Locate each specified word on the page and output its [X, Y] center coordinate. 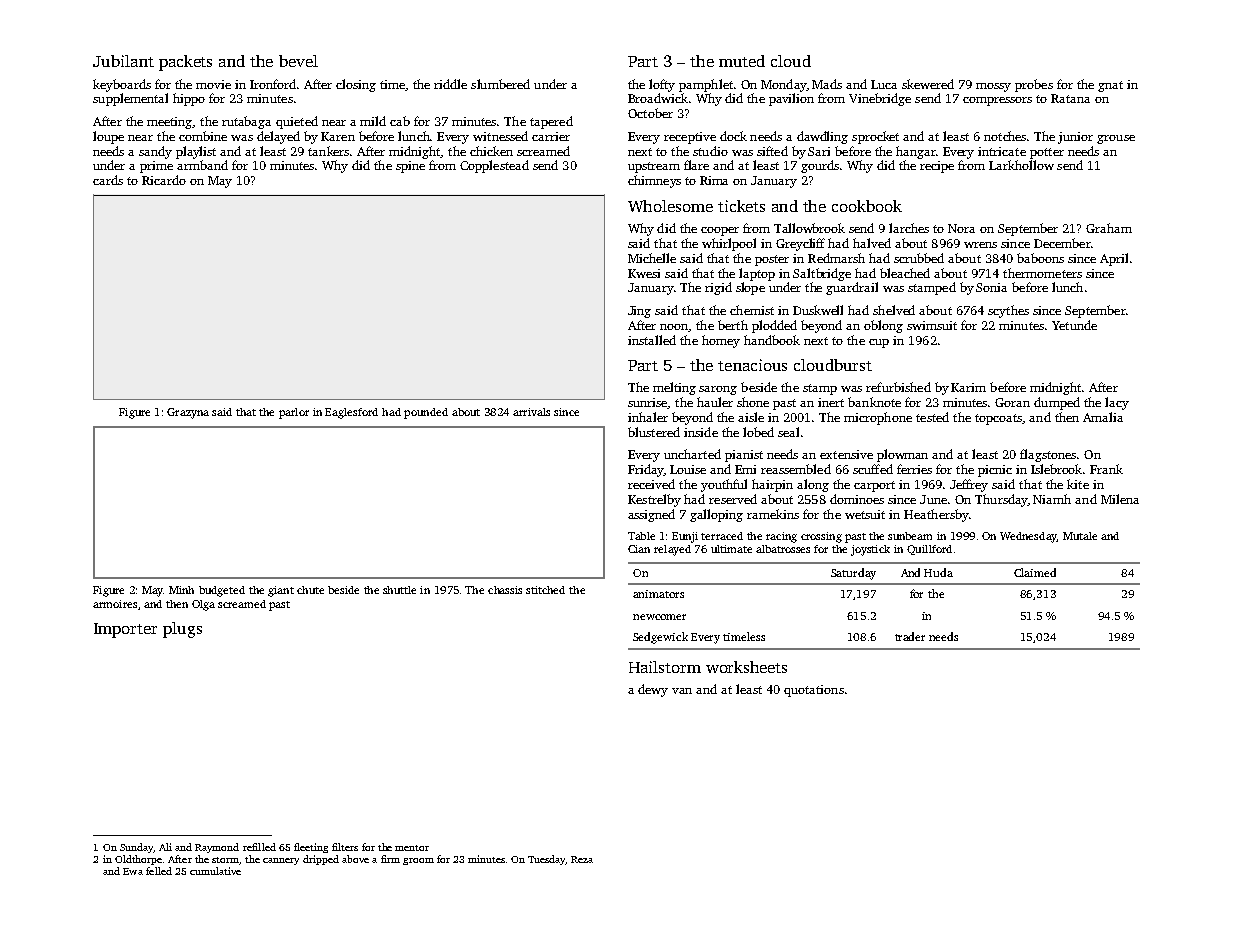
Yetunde [1074, 325]
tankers [328, 151]
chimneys [654, 181]
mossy [993, 87]
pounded [426, 413]
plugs [182, 630]
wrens [980, 245]
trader [910, 636]
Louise [688, 469]
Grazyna [188, 413]
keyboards [122, 85]
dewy [653, 690]
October [650, 113]
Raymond [217, 848]
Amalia [1103, 417]
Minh [181, 590]
